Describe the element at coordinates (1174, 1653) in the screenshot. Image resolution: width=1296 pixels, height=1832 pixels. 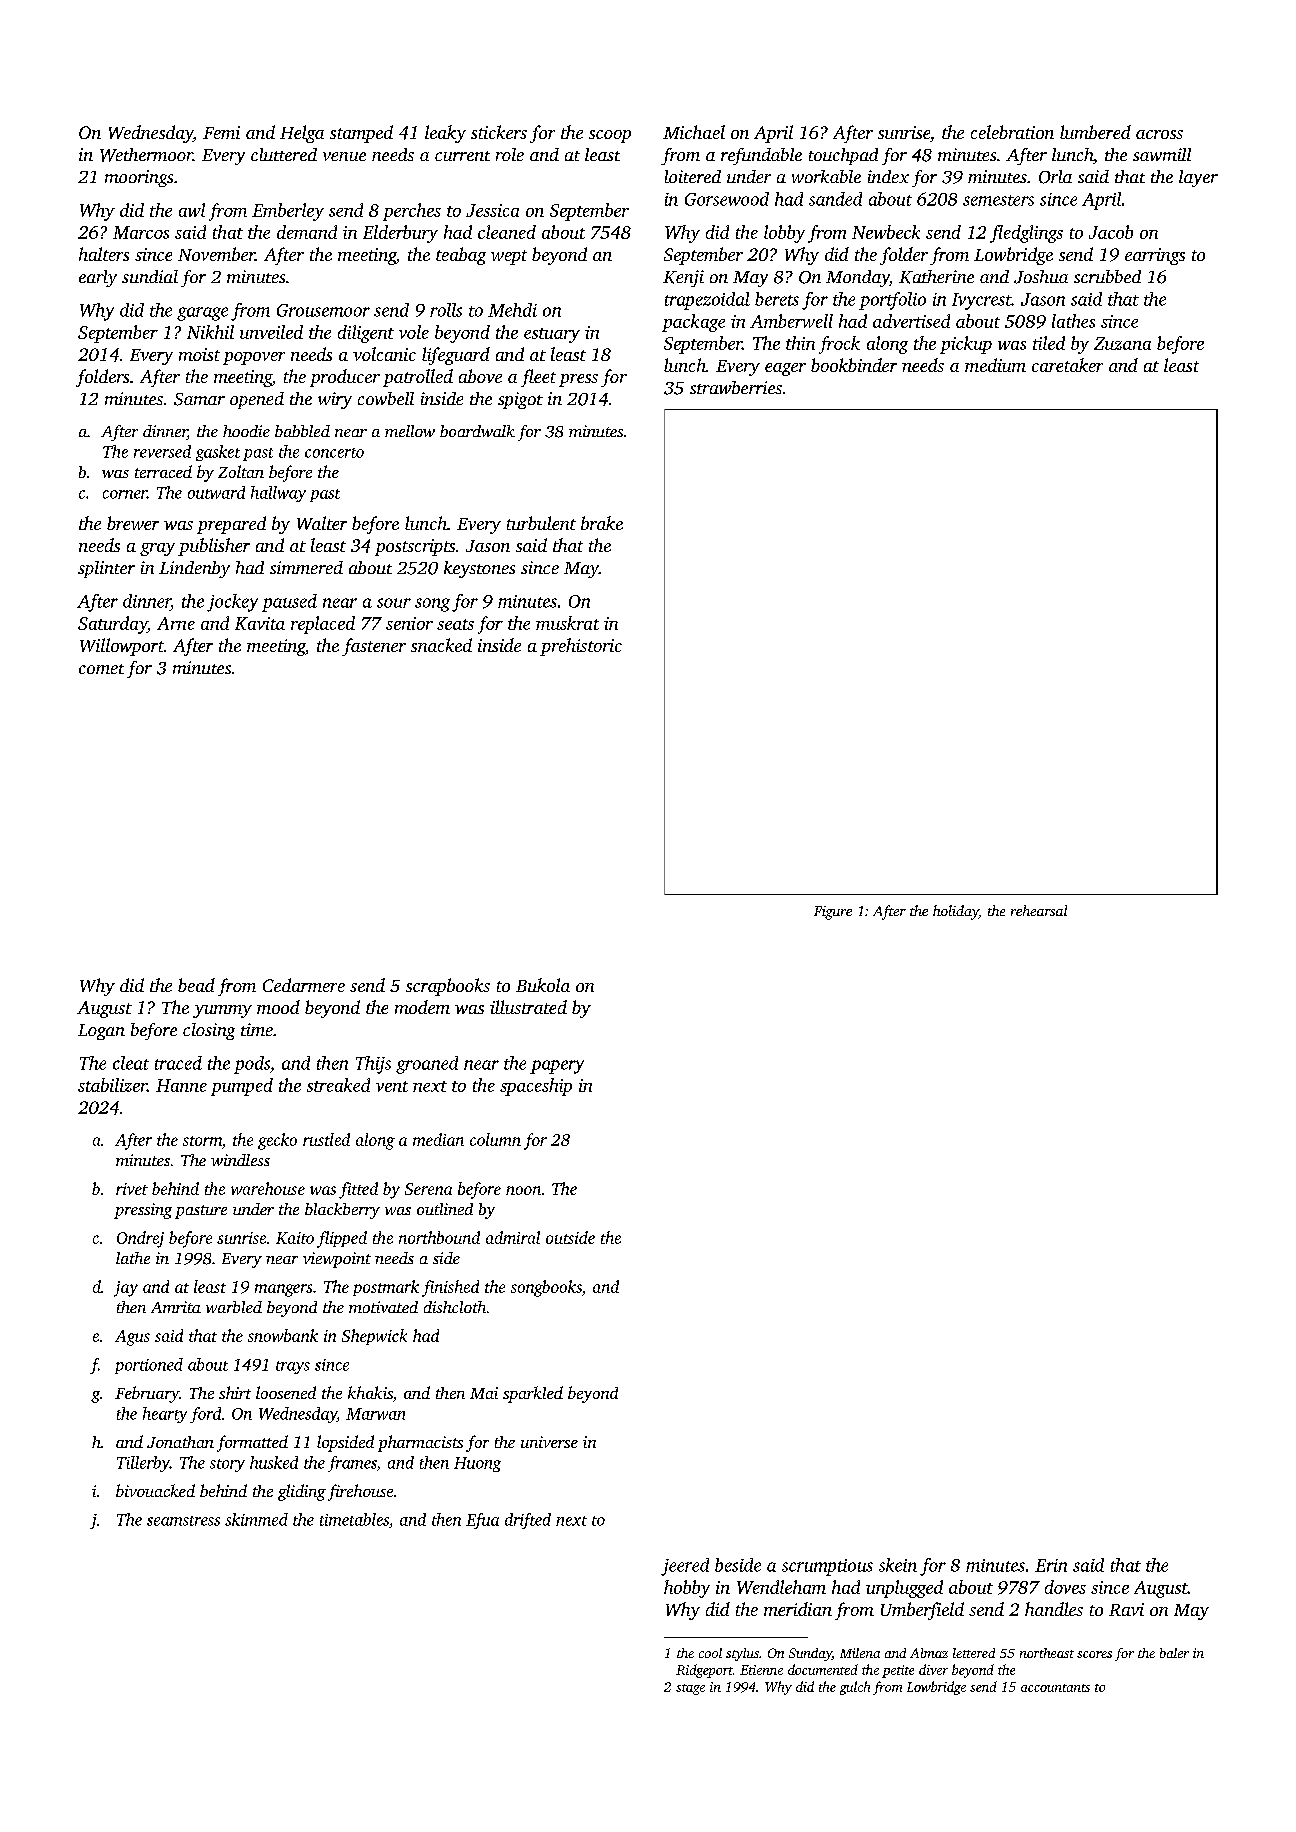
I see `baler` at that location.
